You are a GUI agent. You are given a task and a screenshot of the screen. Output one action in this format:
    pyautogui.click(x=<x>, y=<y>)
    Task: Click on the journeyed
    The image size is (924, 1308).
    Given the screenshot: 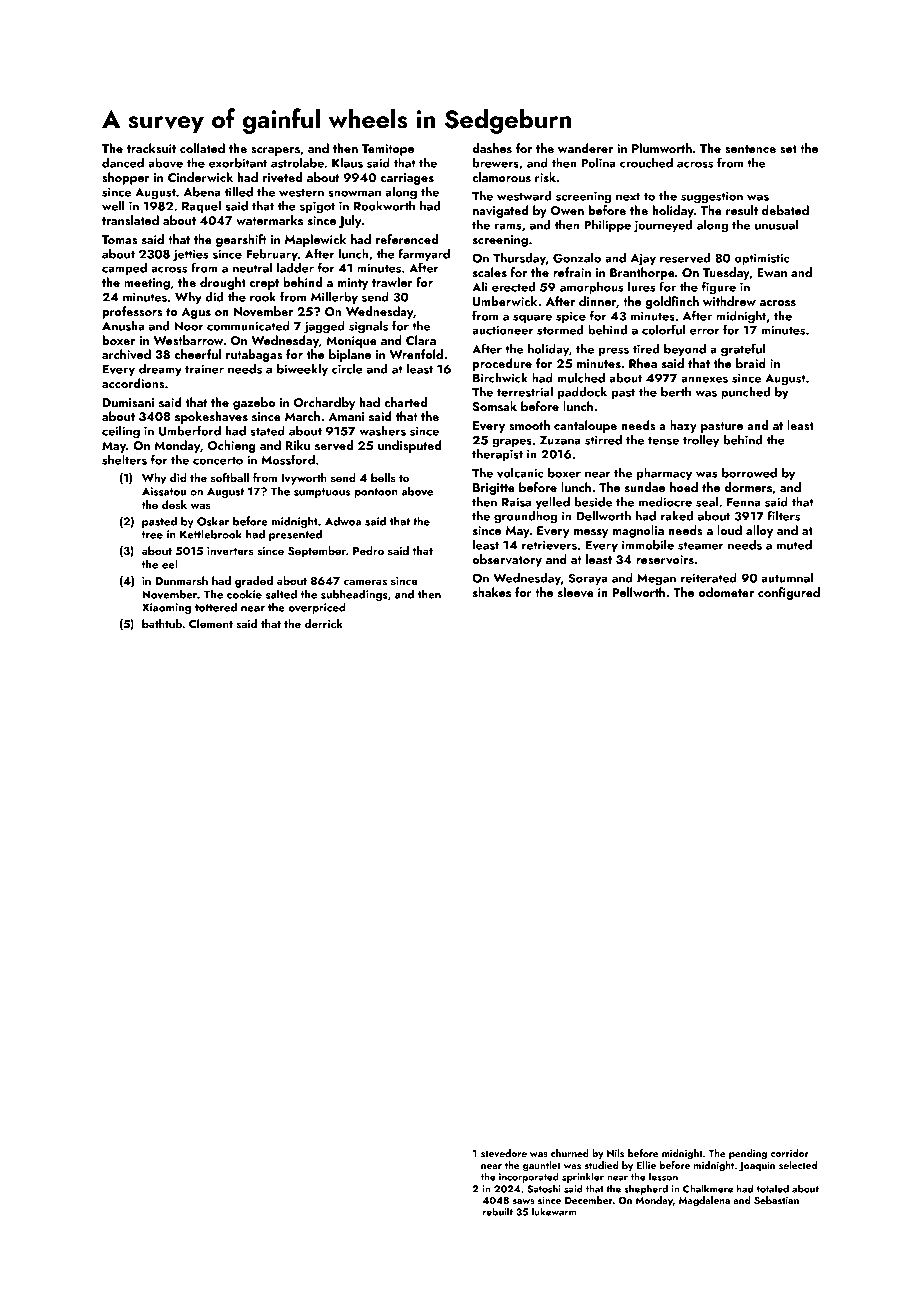 What is the action you would take?
    pyautogui.click(x=663, y=226)
